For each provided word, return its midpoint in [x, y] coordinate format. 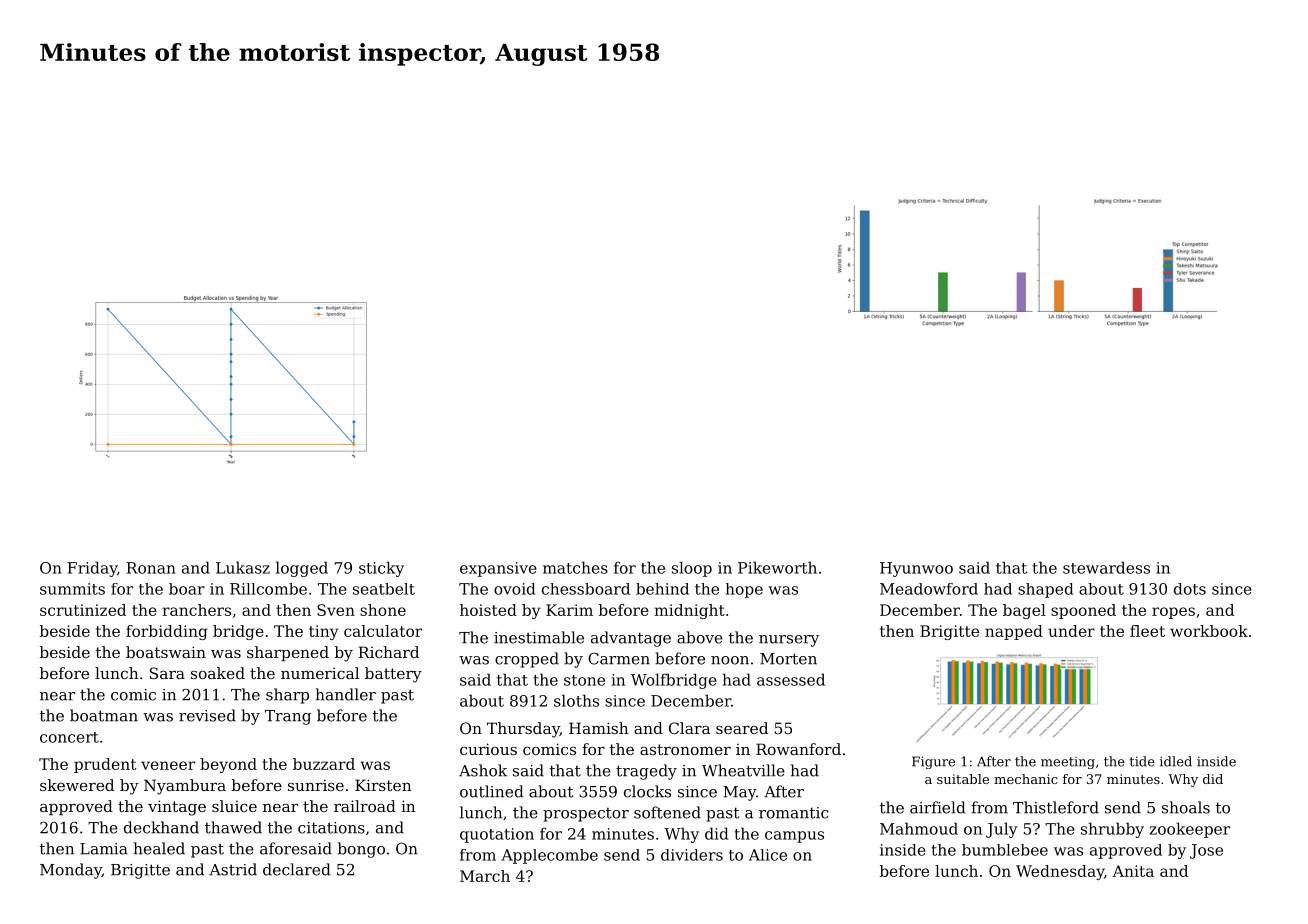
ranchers [196, 610]
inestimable [539, 637]
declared [297, 869]
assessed [791, 679]
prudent [105, 765]
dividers [692, 855]
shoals [1186, 807]
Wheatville [743, 770]
